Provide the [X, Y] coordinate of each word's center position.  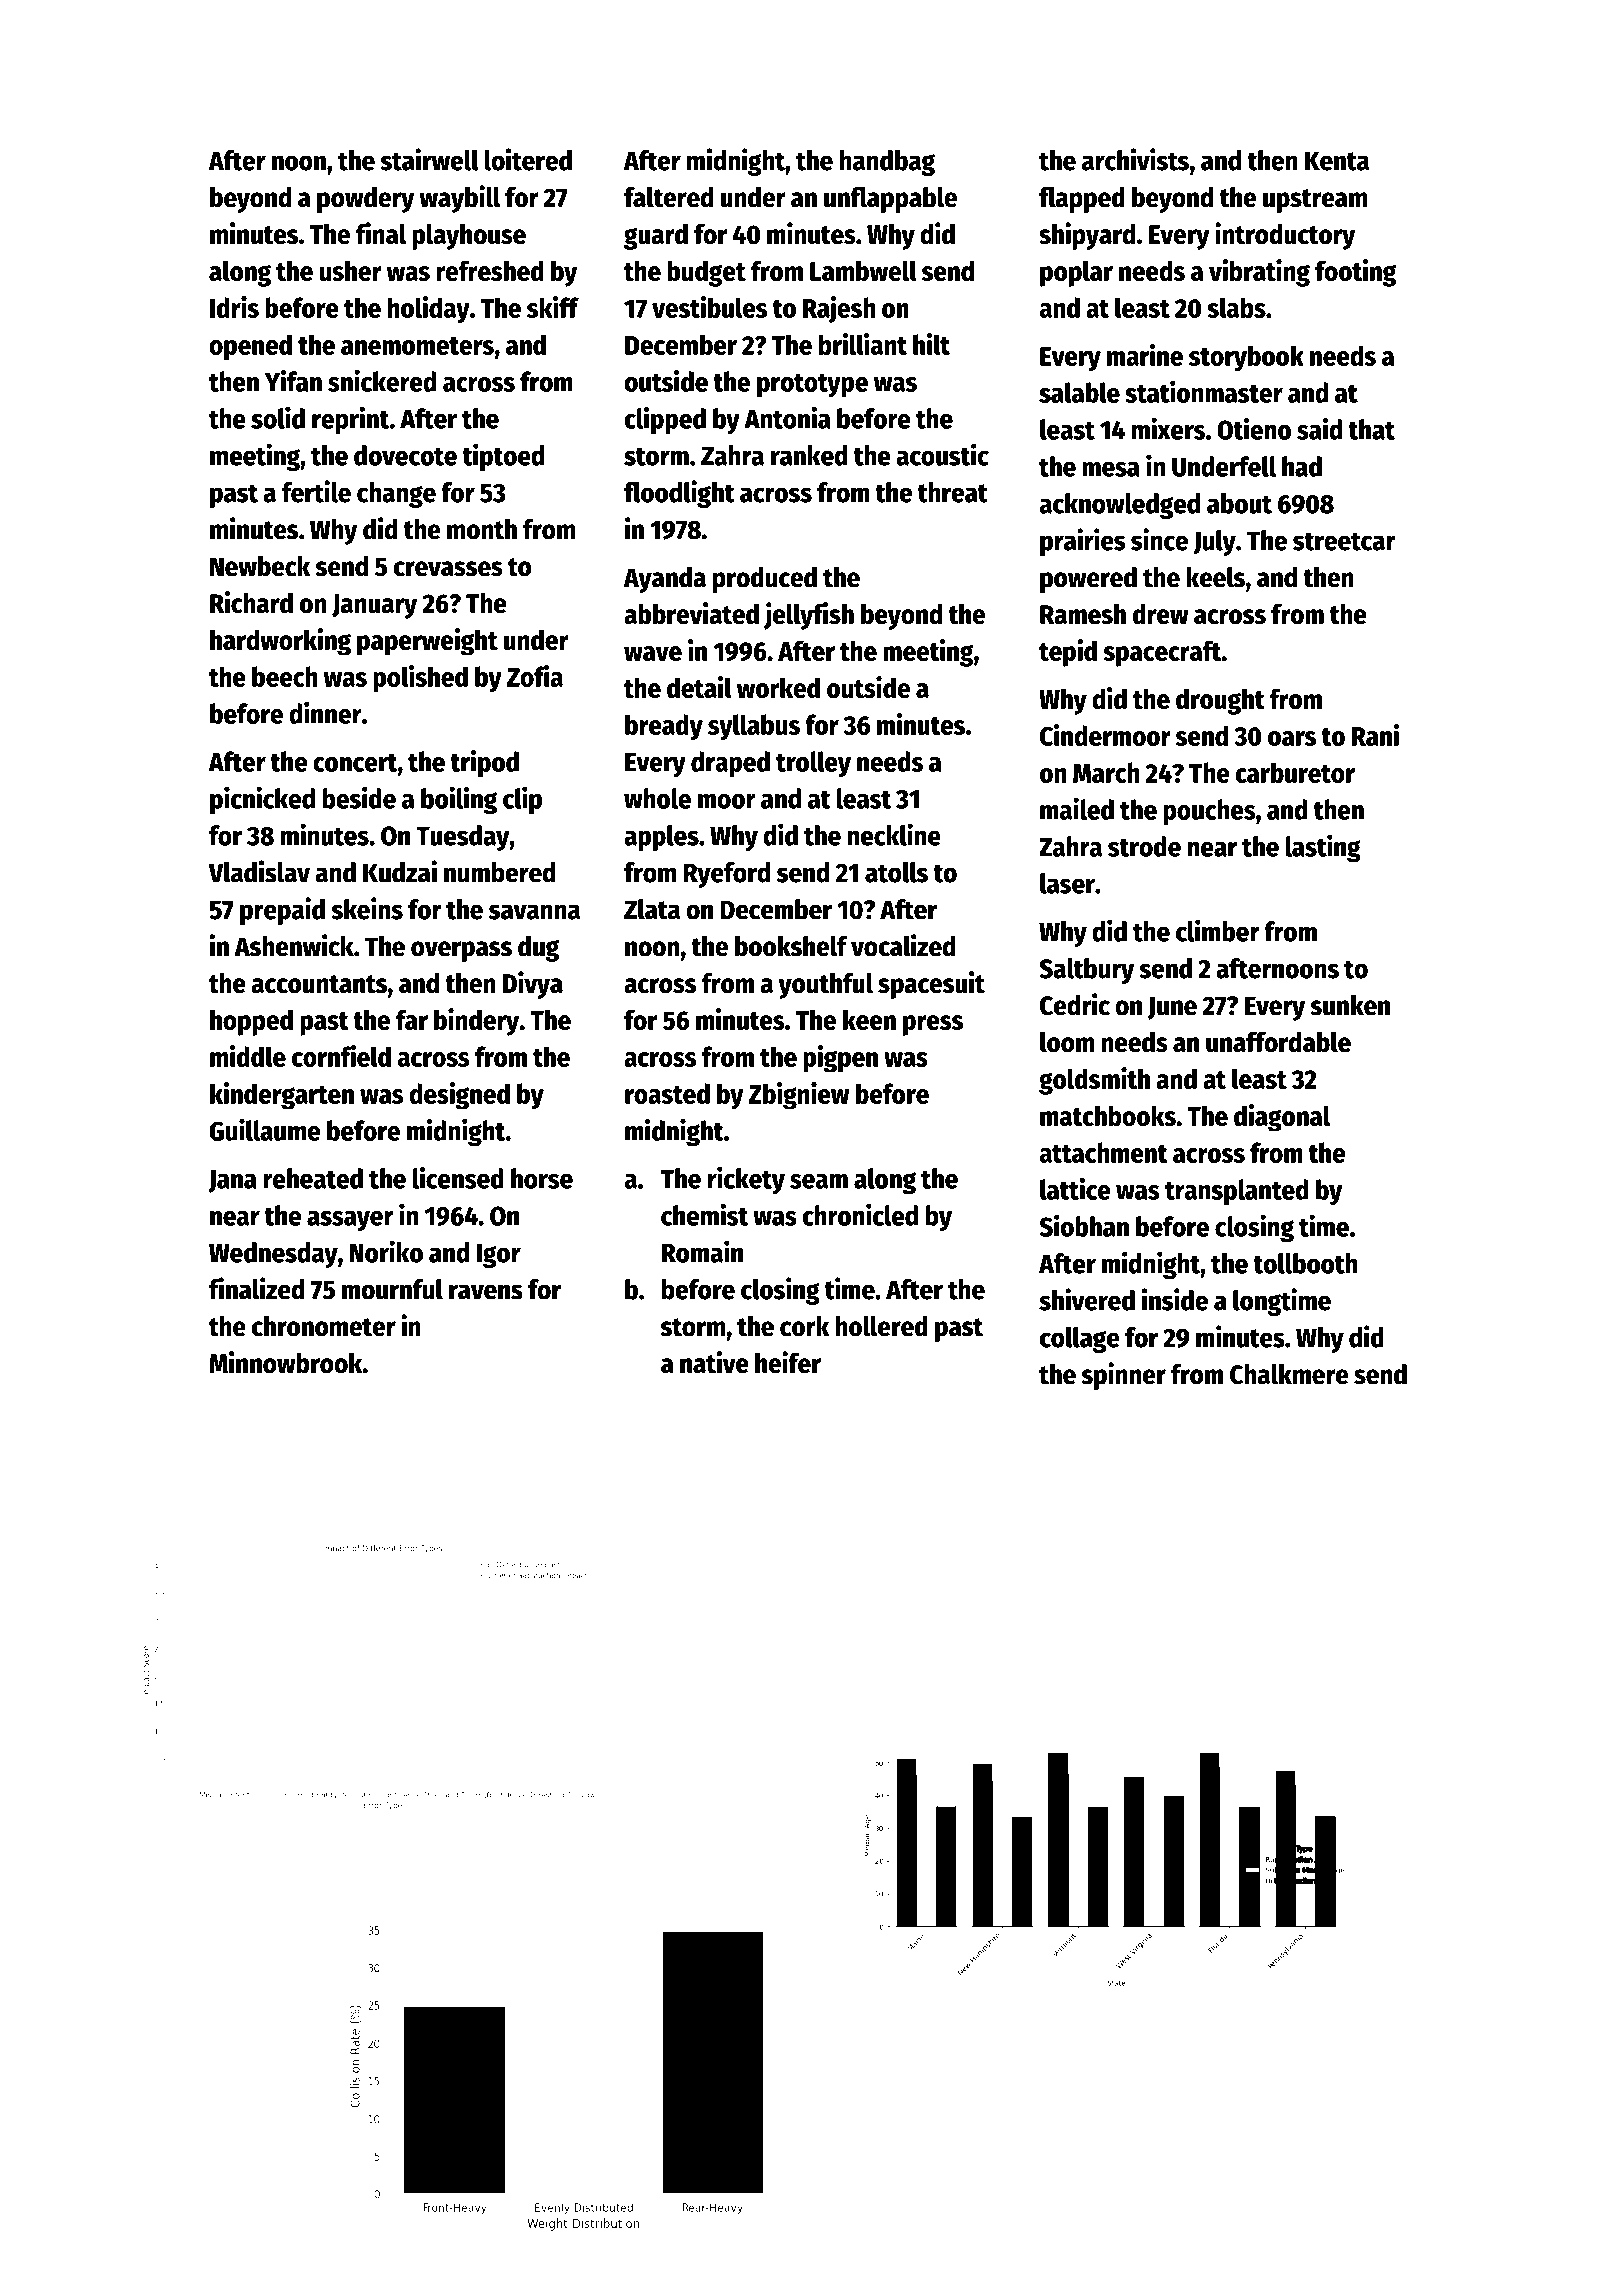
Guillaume [264, 1130]
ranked [809, 455]
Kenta [1337, 161]
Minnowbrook [285, 1362]
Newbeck [260, 566]
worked [778, 687]
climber [1218, 930]
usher [350, 270]
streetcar [1344, 541]
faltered [669, 197]
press [933, 1025]
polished [420, 679]
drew [1161, 614]
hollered [881, 1326]
